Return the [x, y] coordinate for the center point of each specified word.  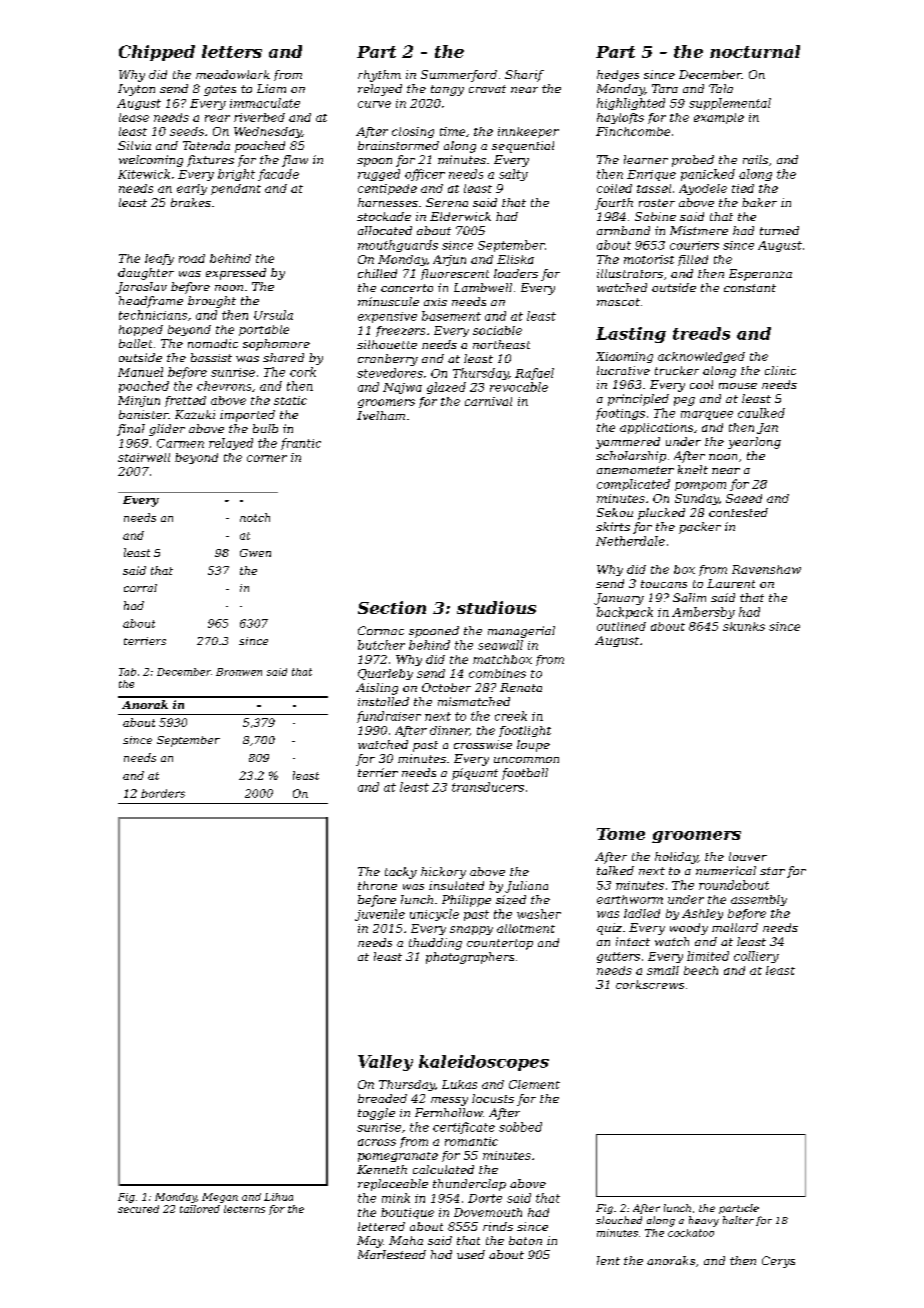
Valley [385, 1063]
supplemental [730, 104]
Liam [271, 88]
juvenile [380, 915]
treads [701, 333]
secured [138, 1209]
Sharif [524, 76]
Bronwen [239, 672]
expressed [236, 274]
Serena [447, 202]
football [525, 774]
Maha [406, 1240]
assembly [759, 900]
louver [748, 856]
